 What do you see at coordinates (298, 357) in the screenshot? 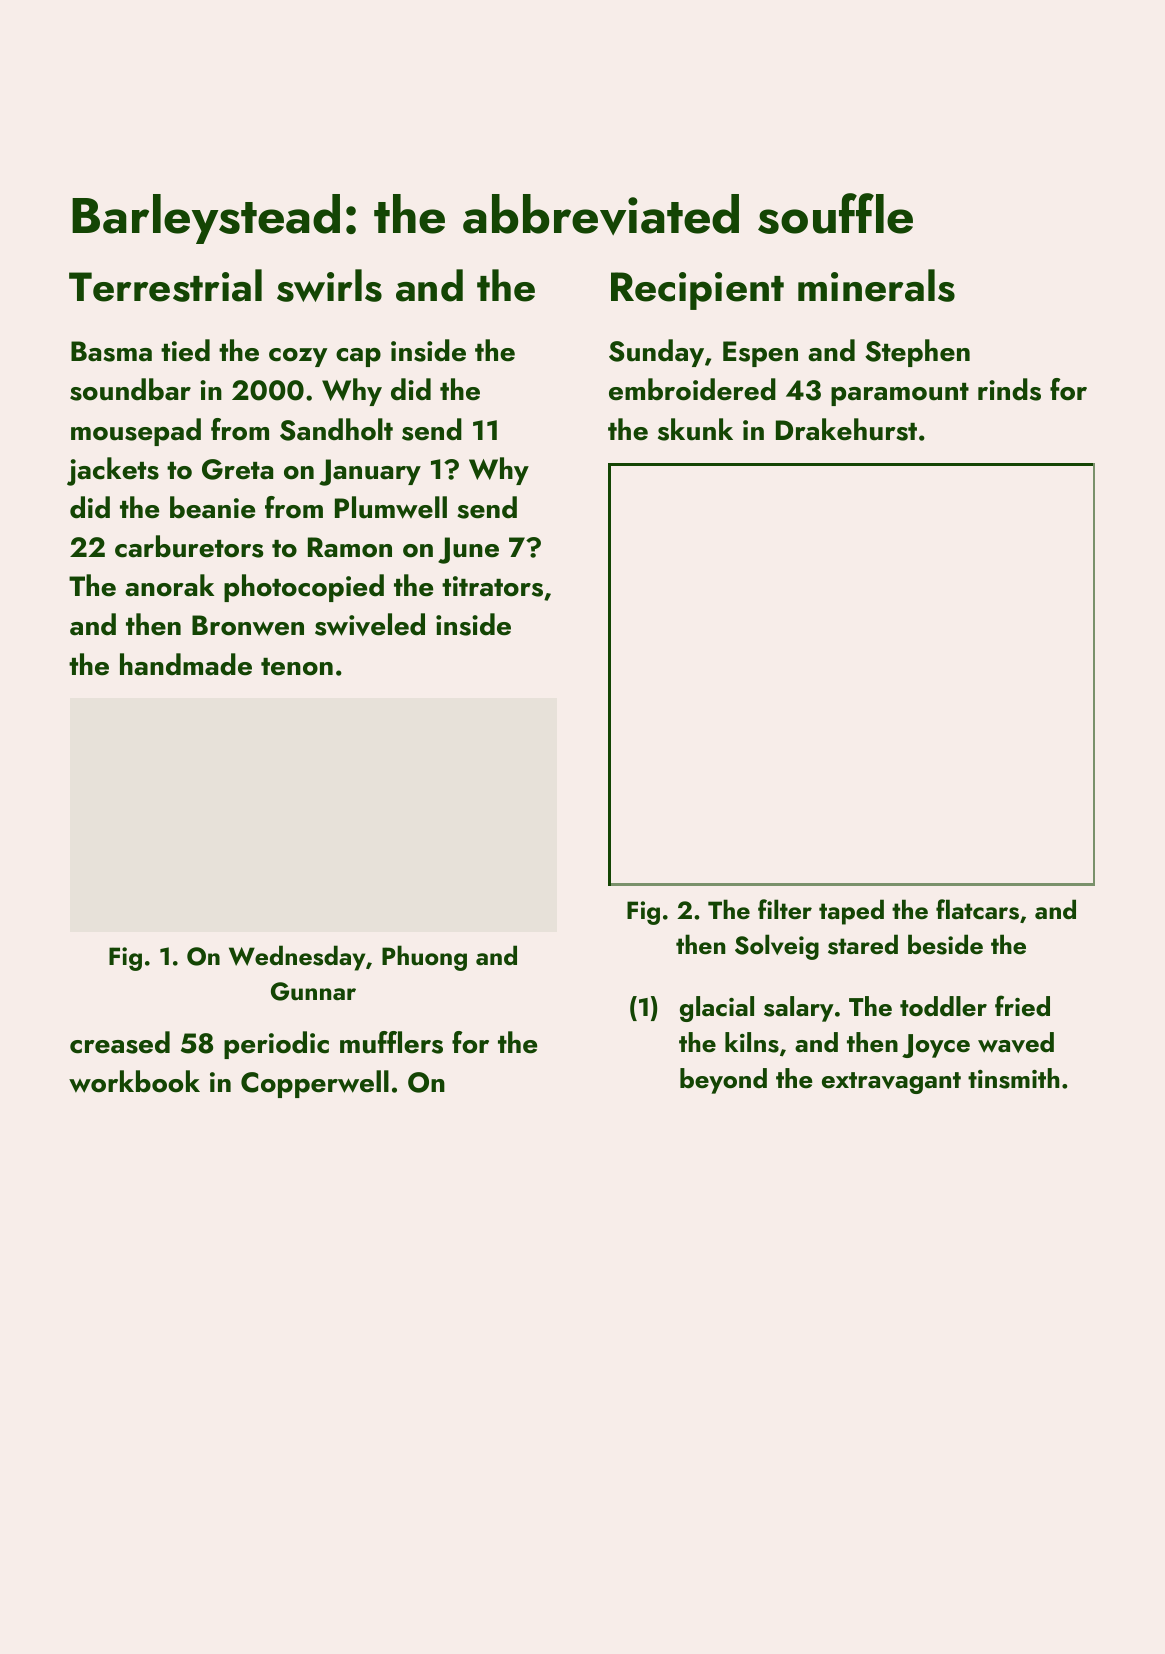
I see `cozy` at bounding box center [298, 357].
